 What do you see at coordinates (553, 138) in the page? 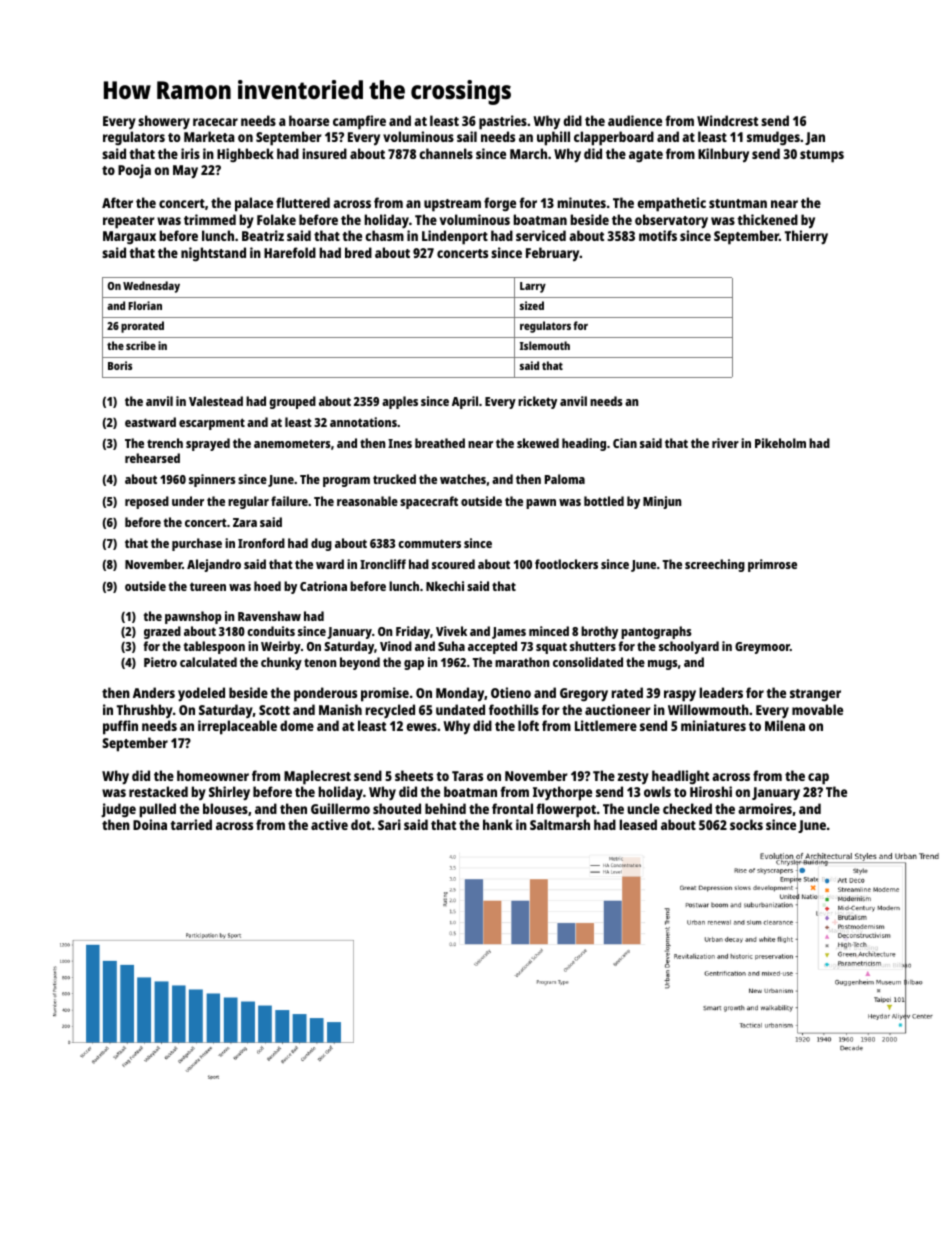
I see `uphill` at bounding box center [553, 138].
